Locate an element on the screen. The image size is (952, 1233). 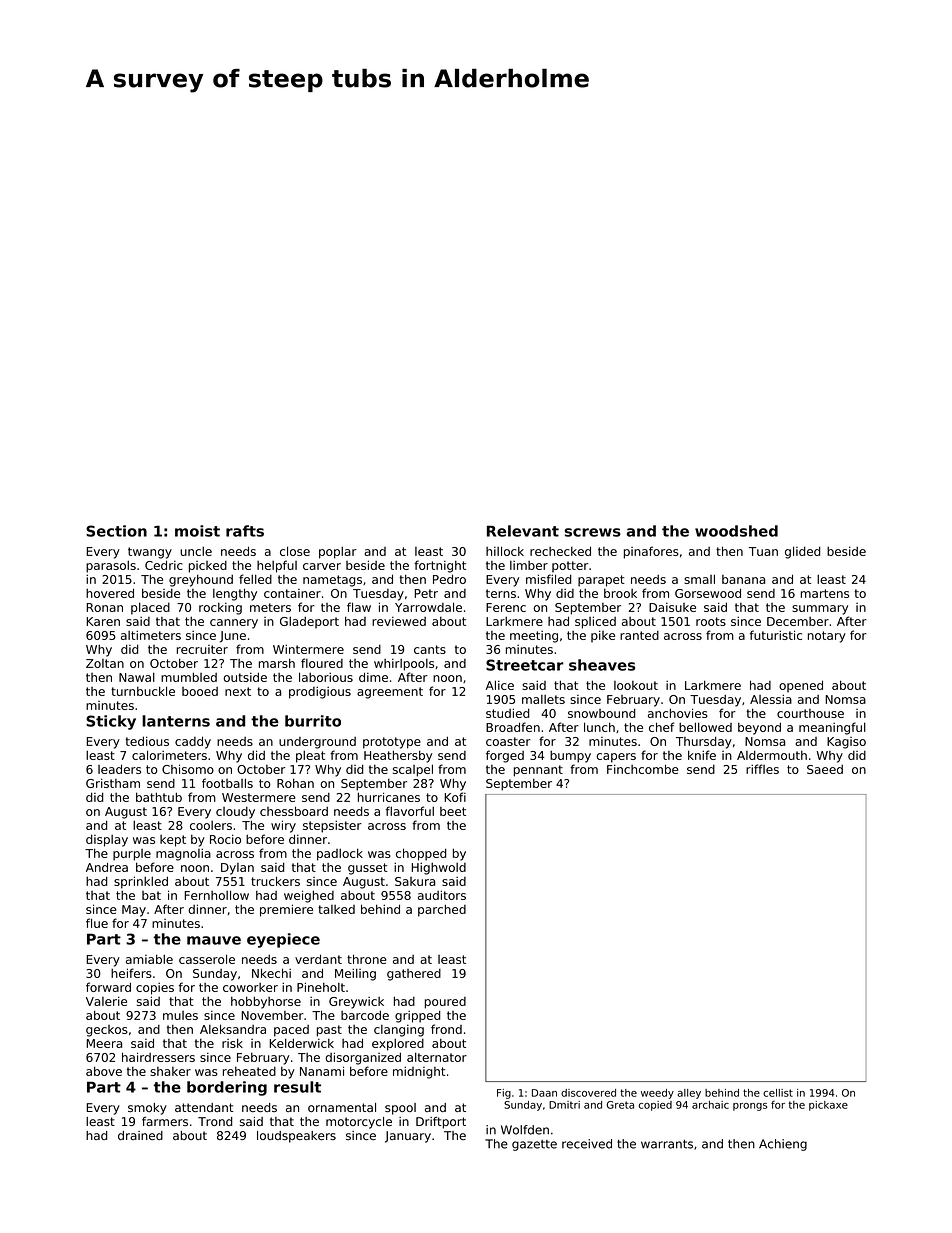
chef is located at coordinates (661, 727).
